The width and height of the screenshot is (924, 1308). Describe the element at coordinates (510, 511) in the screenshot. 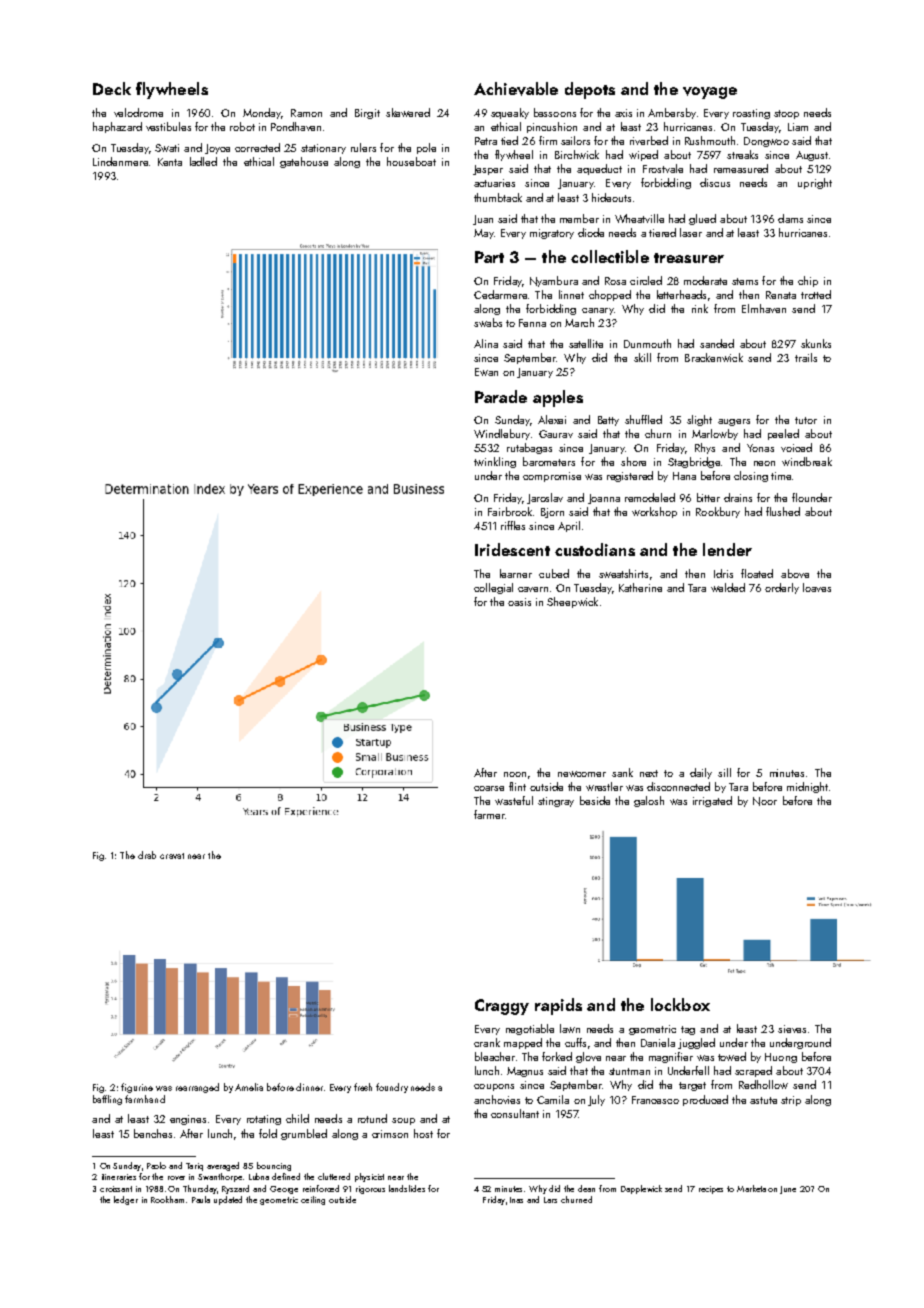

I see `Fairbrook` at that location.
